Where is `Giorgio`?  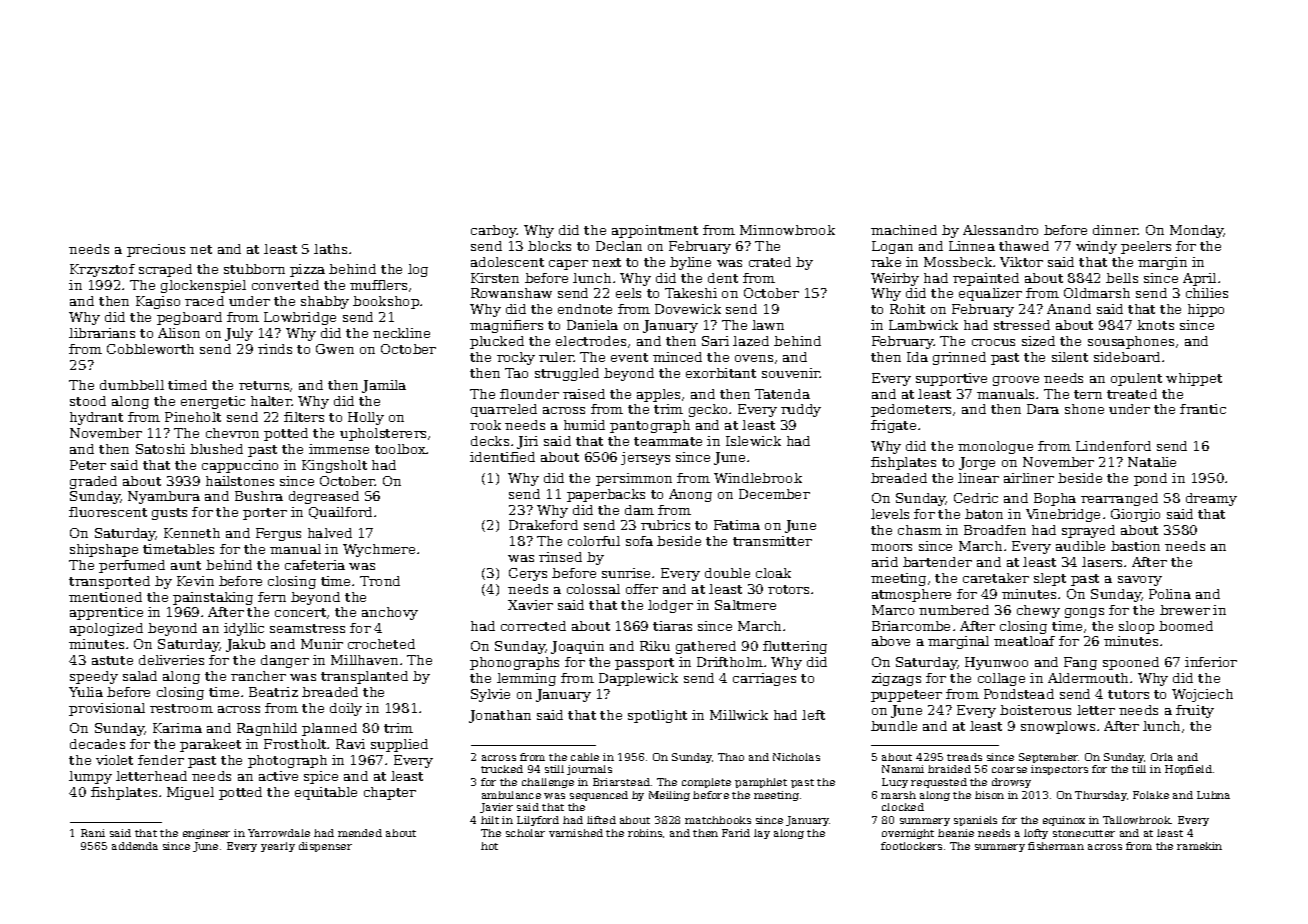 Giorgio is located at coordinates (1135, 515).
